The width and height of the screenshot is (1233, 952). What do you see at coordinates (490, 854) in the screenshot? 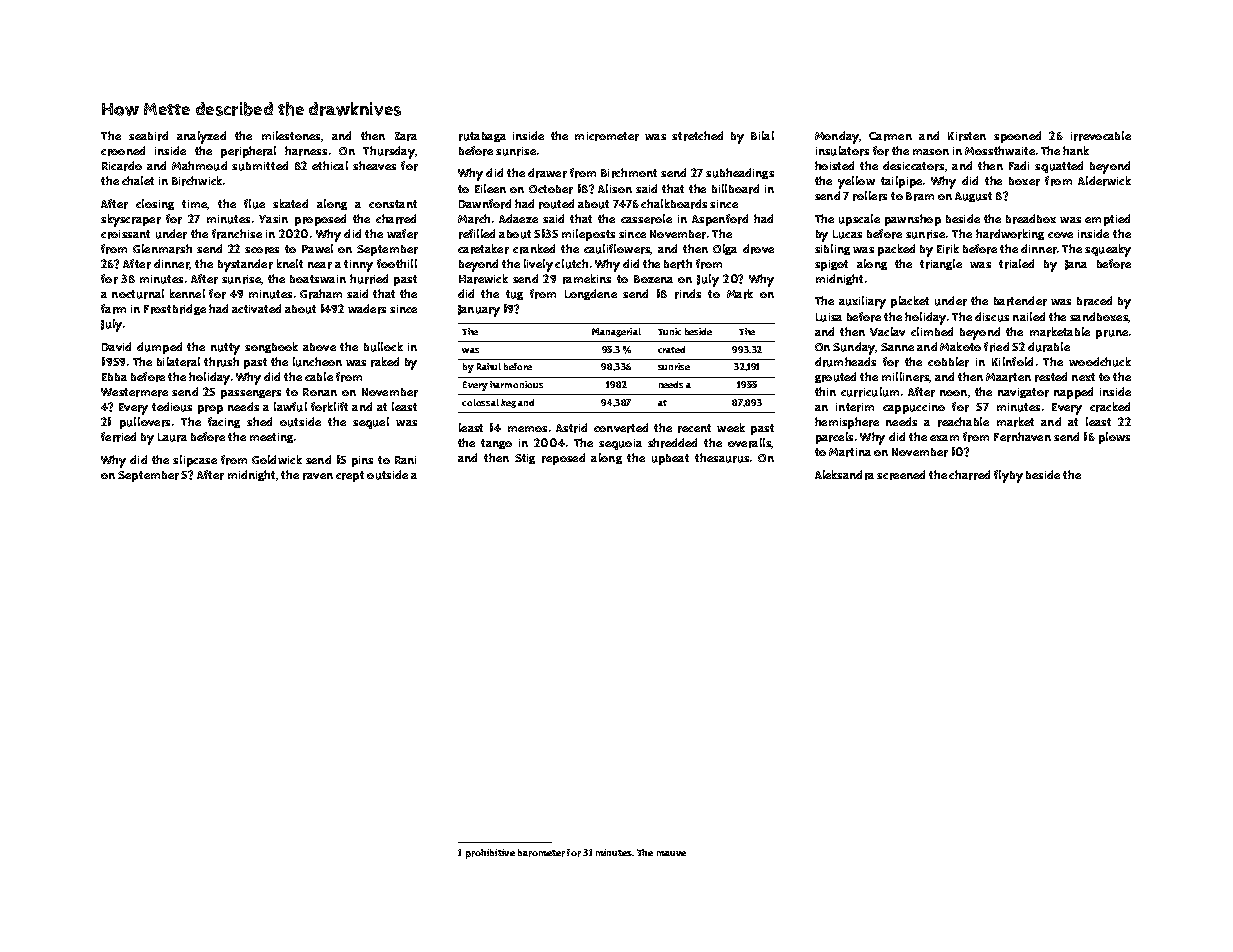
I see `prohibitive` at bounding box center [490, 854].
